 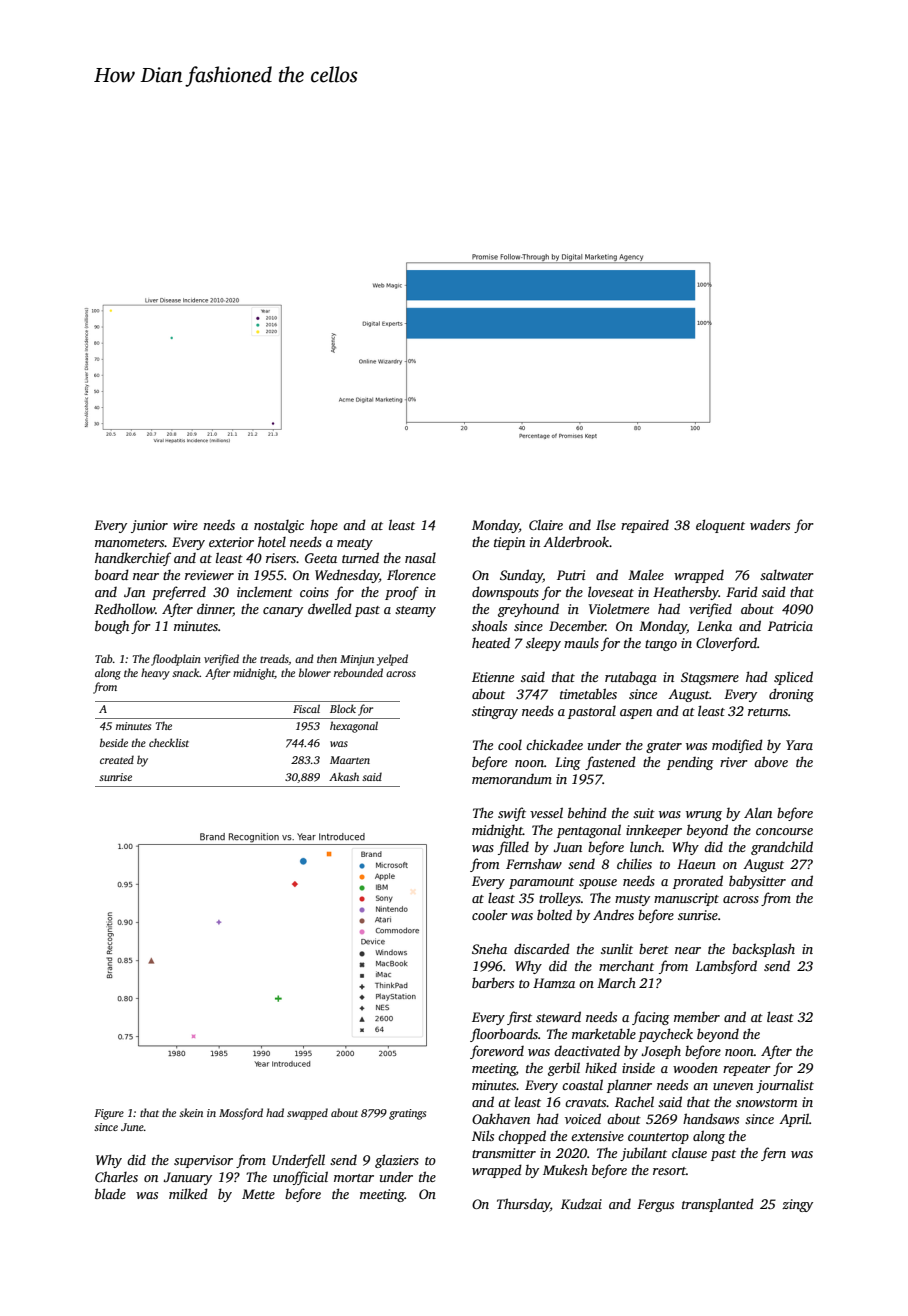 What do you see at coordinates (169, 742) in the screenshot?
I see `checklist` at bounding box center [169, 742].
